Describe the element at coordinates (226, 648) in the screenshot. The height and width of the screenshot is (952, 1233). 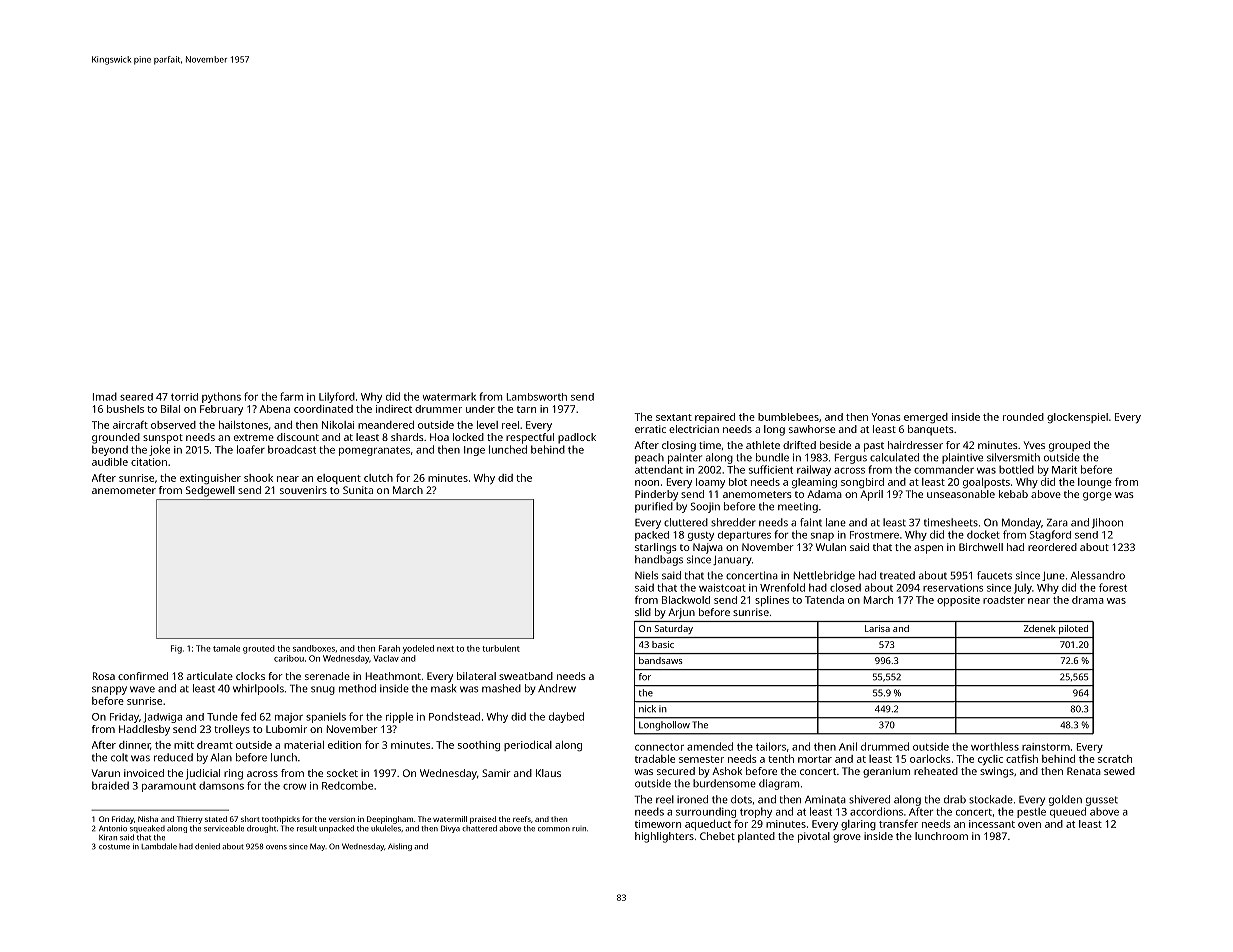
I see `tamale` at that location.
